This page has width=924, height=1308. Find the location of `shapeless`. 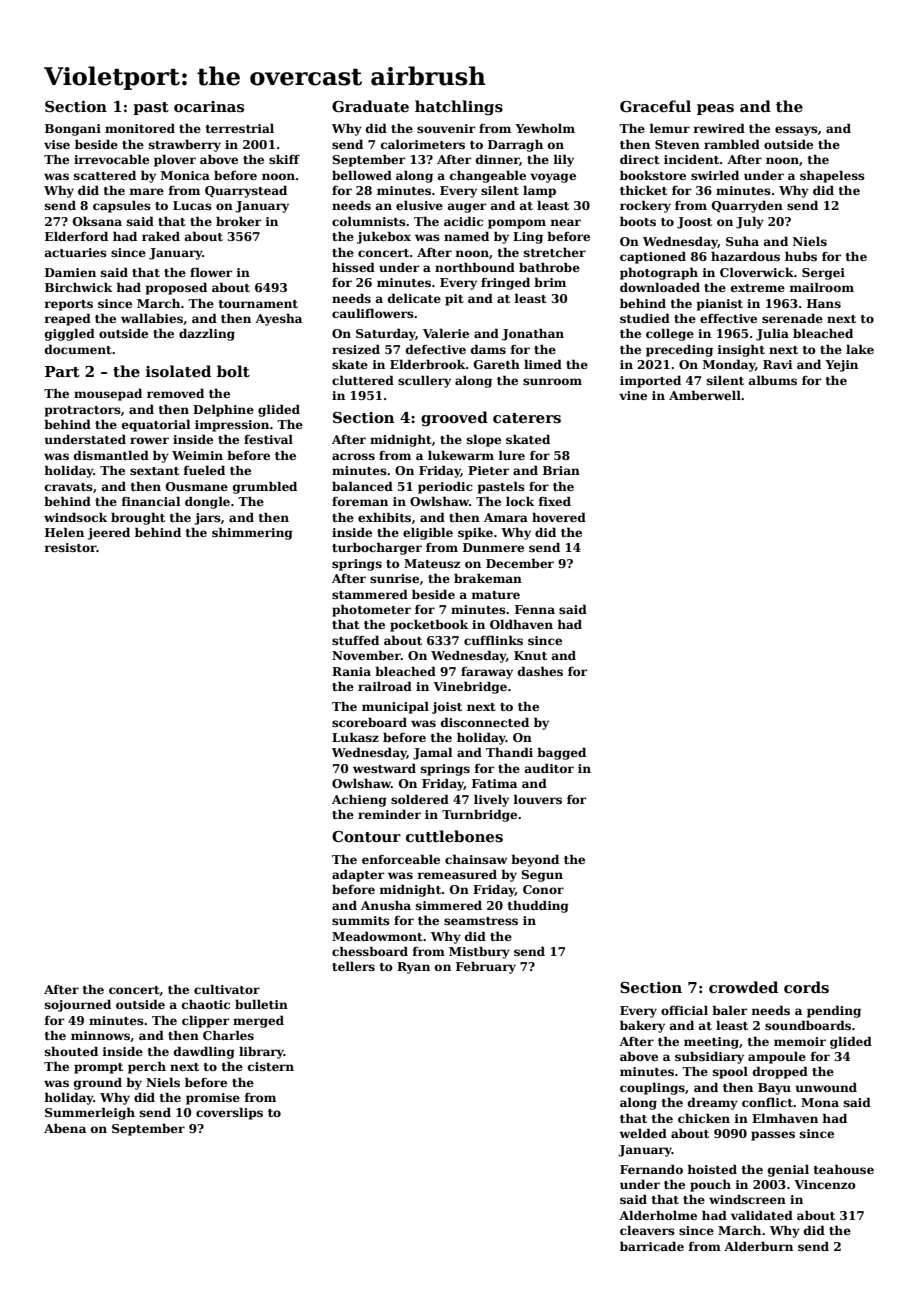

shapeless is located at coordinates (832, 176).
